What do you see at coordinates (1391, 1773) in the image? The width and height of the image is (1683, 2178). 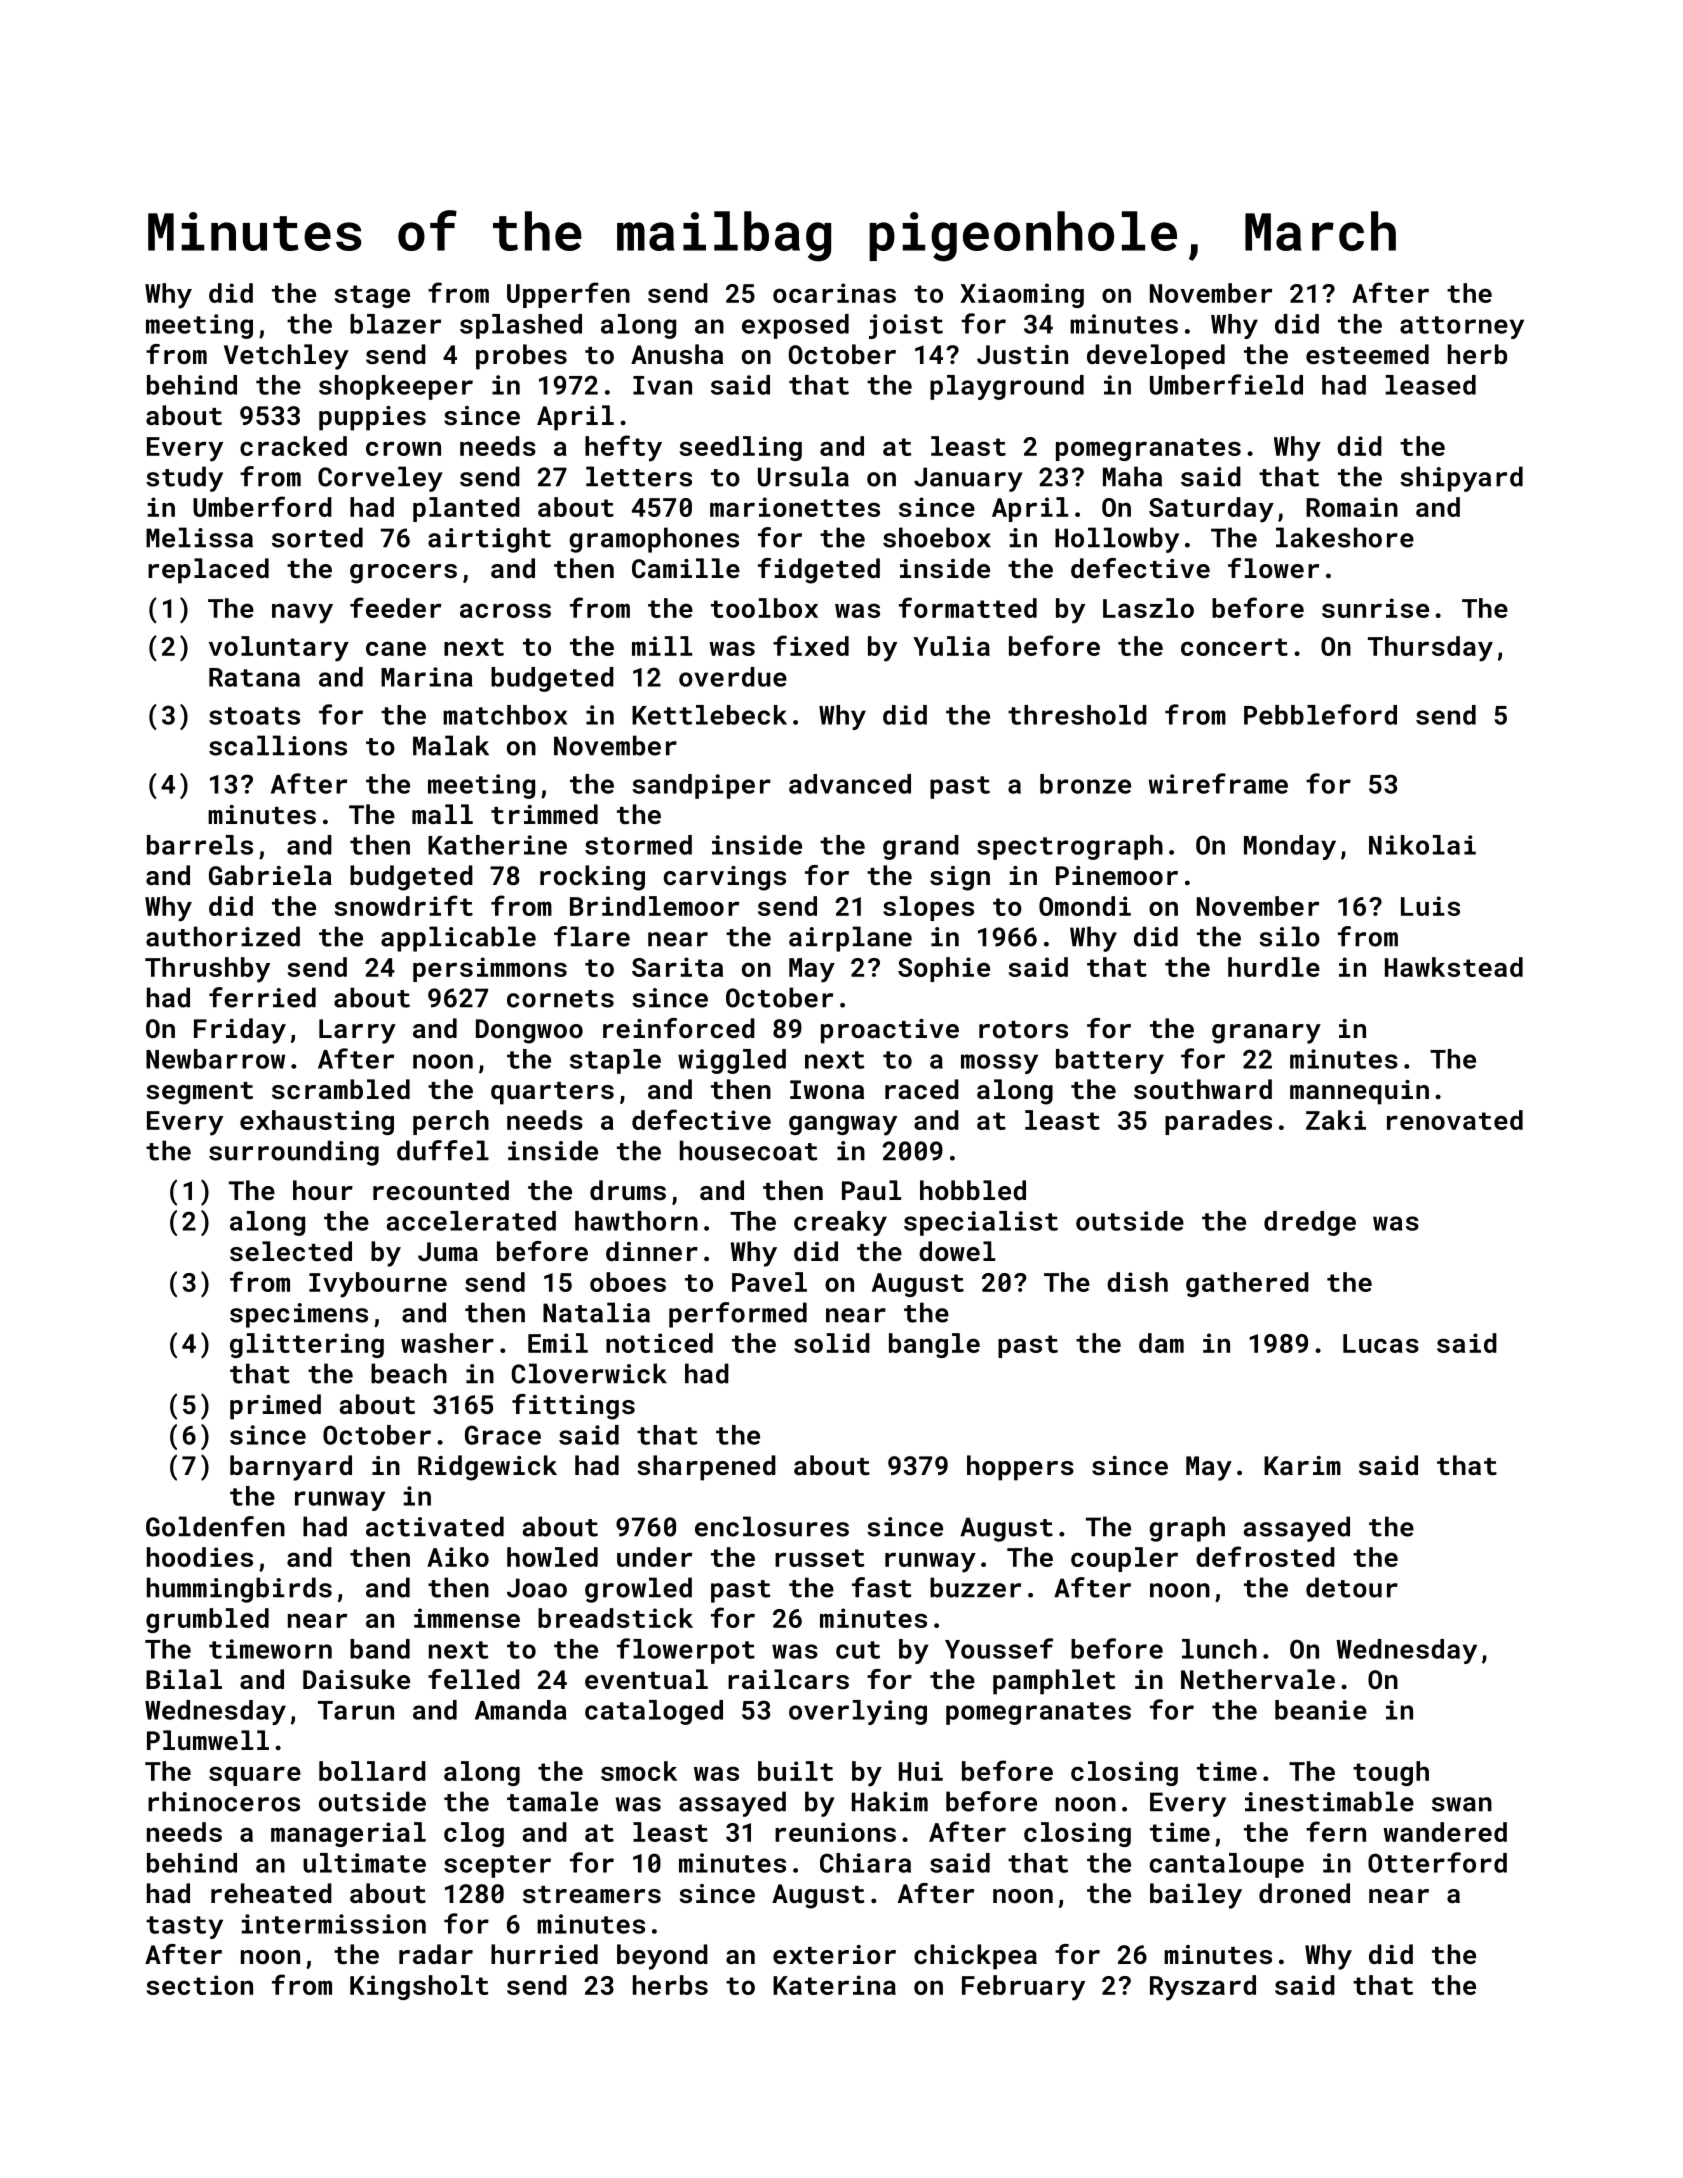 I see `tough` at bounding box center [1391, 1773].
